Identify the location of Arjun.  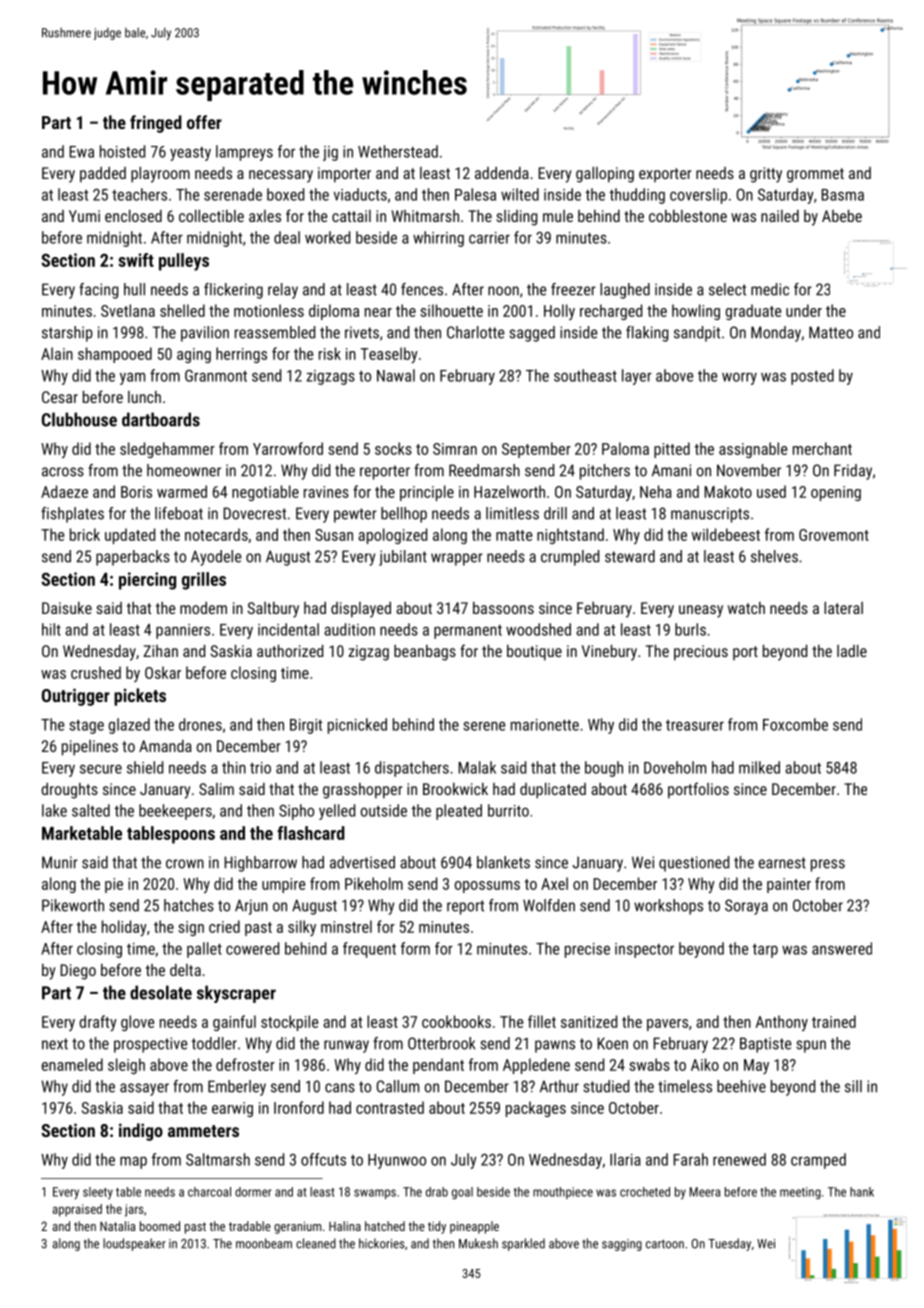
(251, 907).
